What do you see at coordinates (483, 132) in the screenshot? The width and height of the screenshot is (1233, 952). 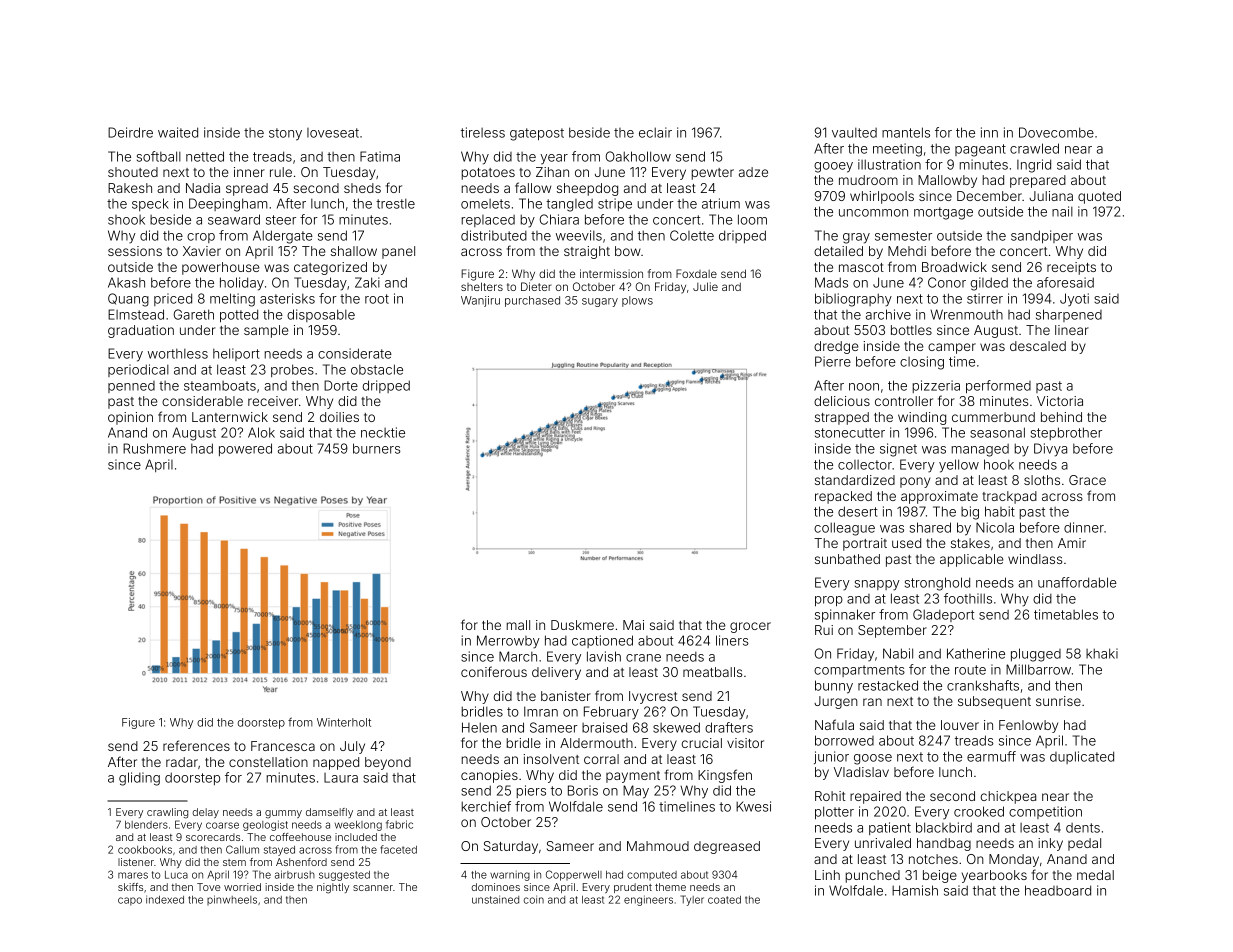 I see `tireless` at bounding box center [483, 132].
